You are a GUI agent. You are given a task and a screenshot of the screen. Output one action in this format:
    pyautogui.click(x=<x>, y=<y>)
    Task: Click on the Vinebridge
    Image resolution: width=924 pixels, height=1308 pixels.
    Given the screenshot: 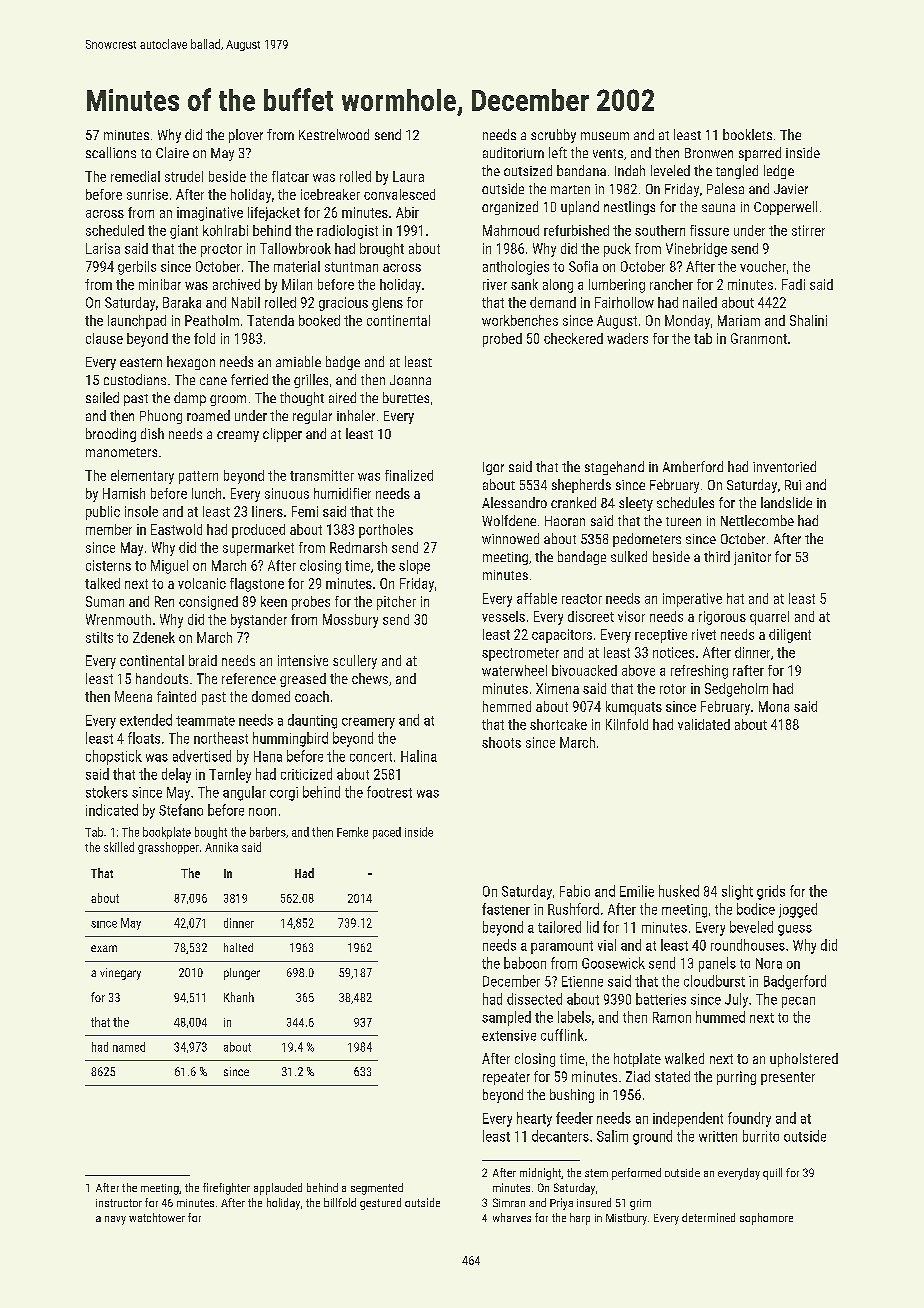 What is the action you would take?
    pyautogui.click(x=696, y=250)
